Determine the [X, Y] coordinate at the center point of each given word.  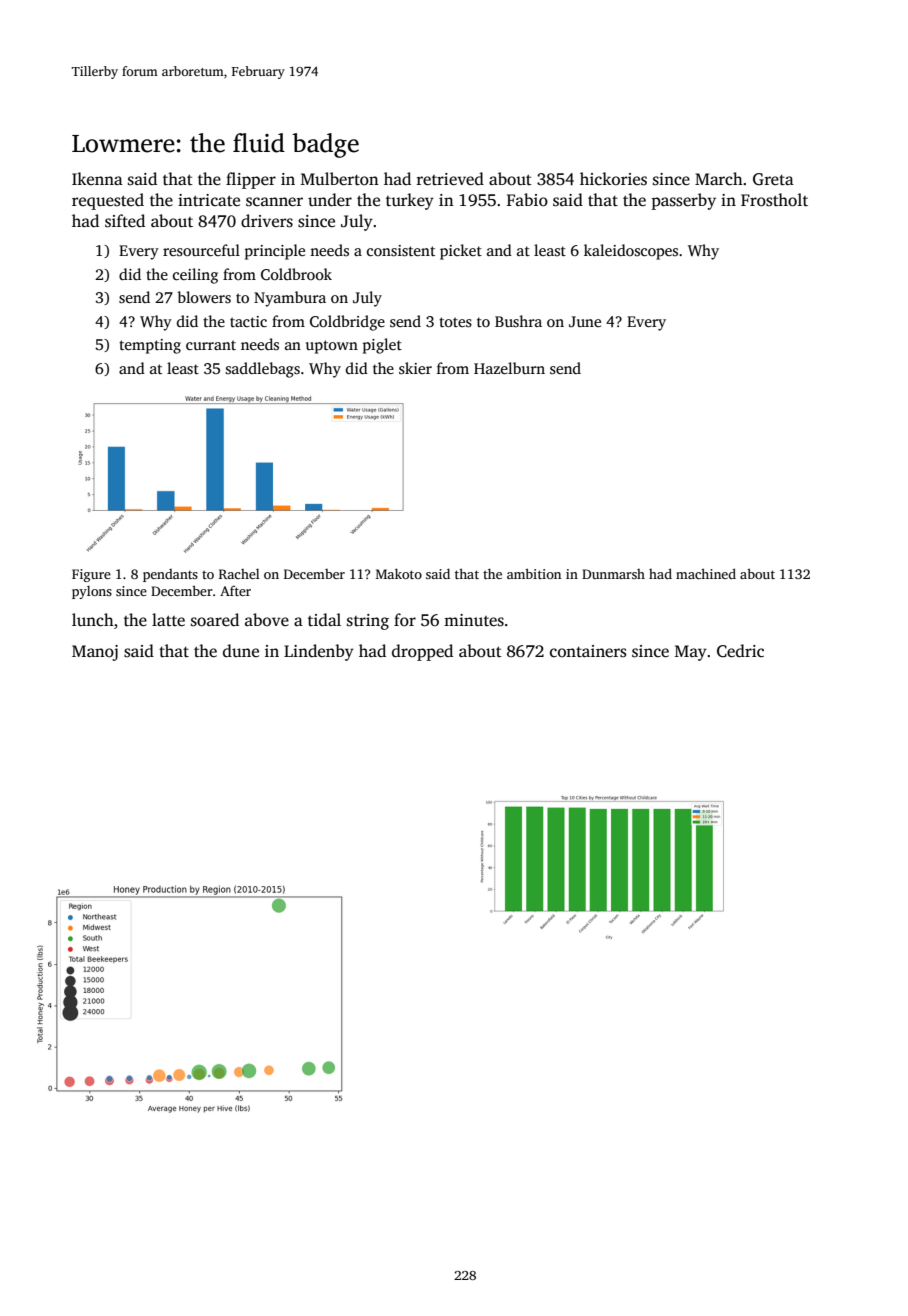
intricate [209, 200]
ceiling [195, 276]
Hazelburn [509, 368]
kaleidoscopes [631, 252]
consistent [401, 251]
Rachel [239, 574]
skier [415, 368]
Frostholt [774, 200]
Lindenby [319, 652]
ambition [534, 573]
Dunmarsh [613, 574]
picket [461, 252]
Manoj [95, 653]
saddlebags [263, 370]
